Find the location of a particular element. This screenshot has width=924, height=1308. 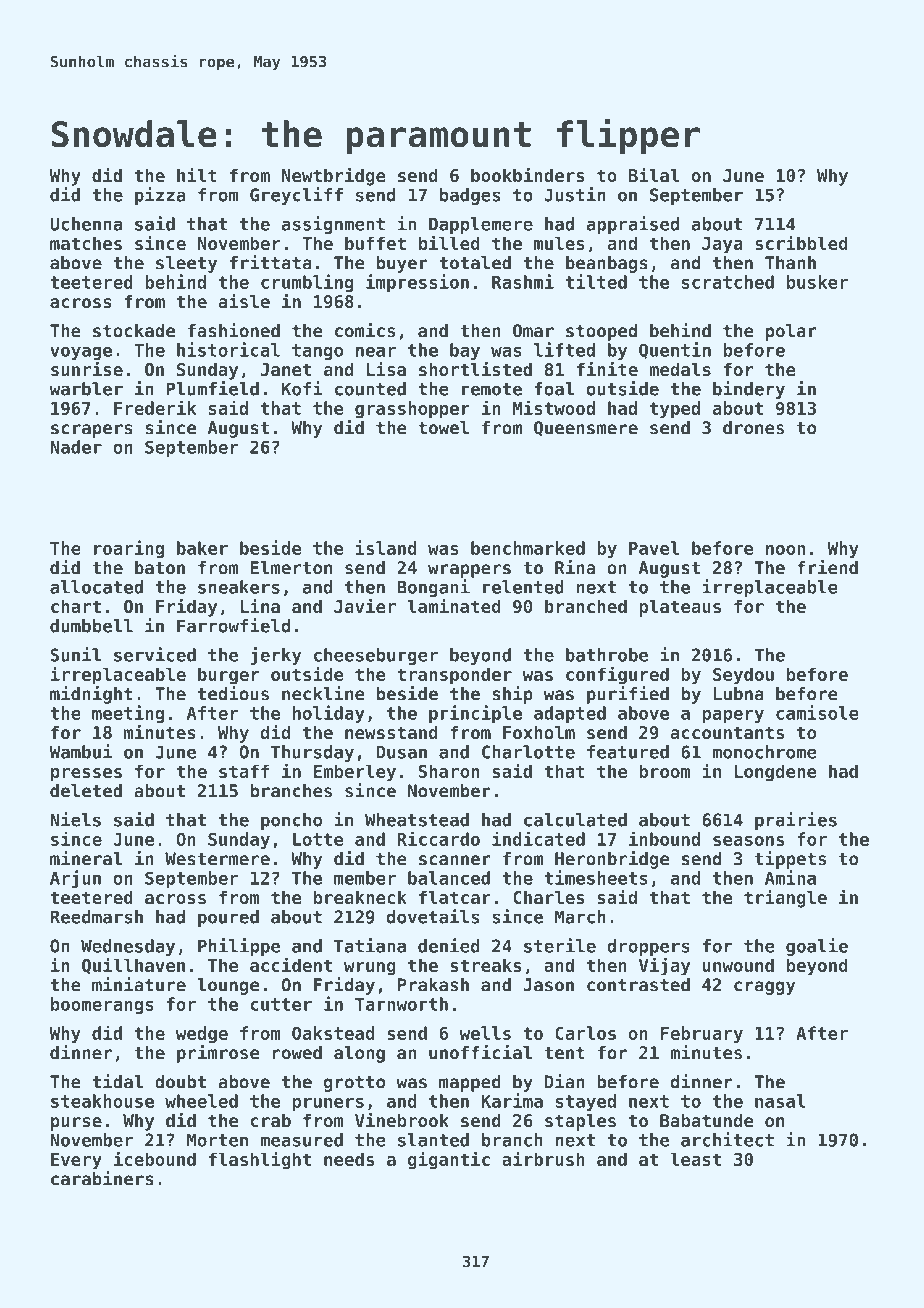

buffet is located at coordinates (375, 243).
